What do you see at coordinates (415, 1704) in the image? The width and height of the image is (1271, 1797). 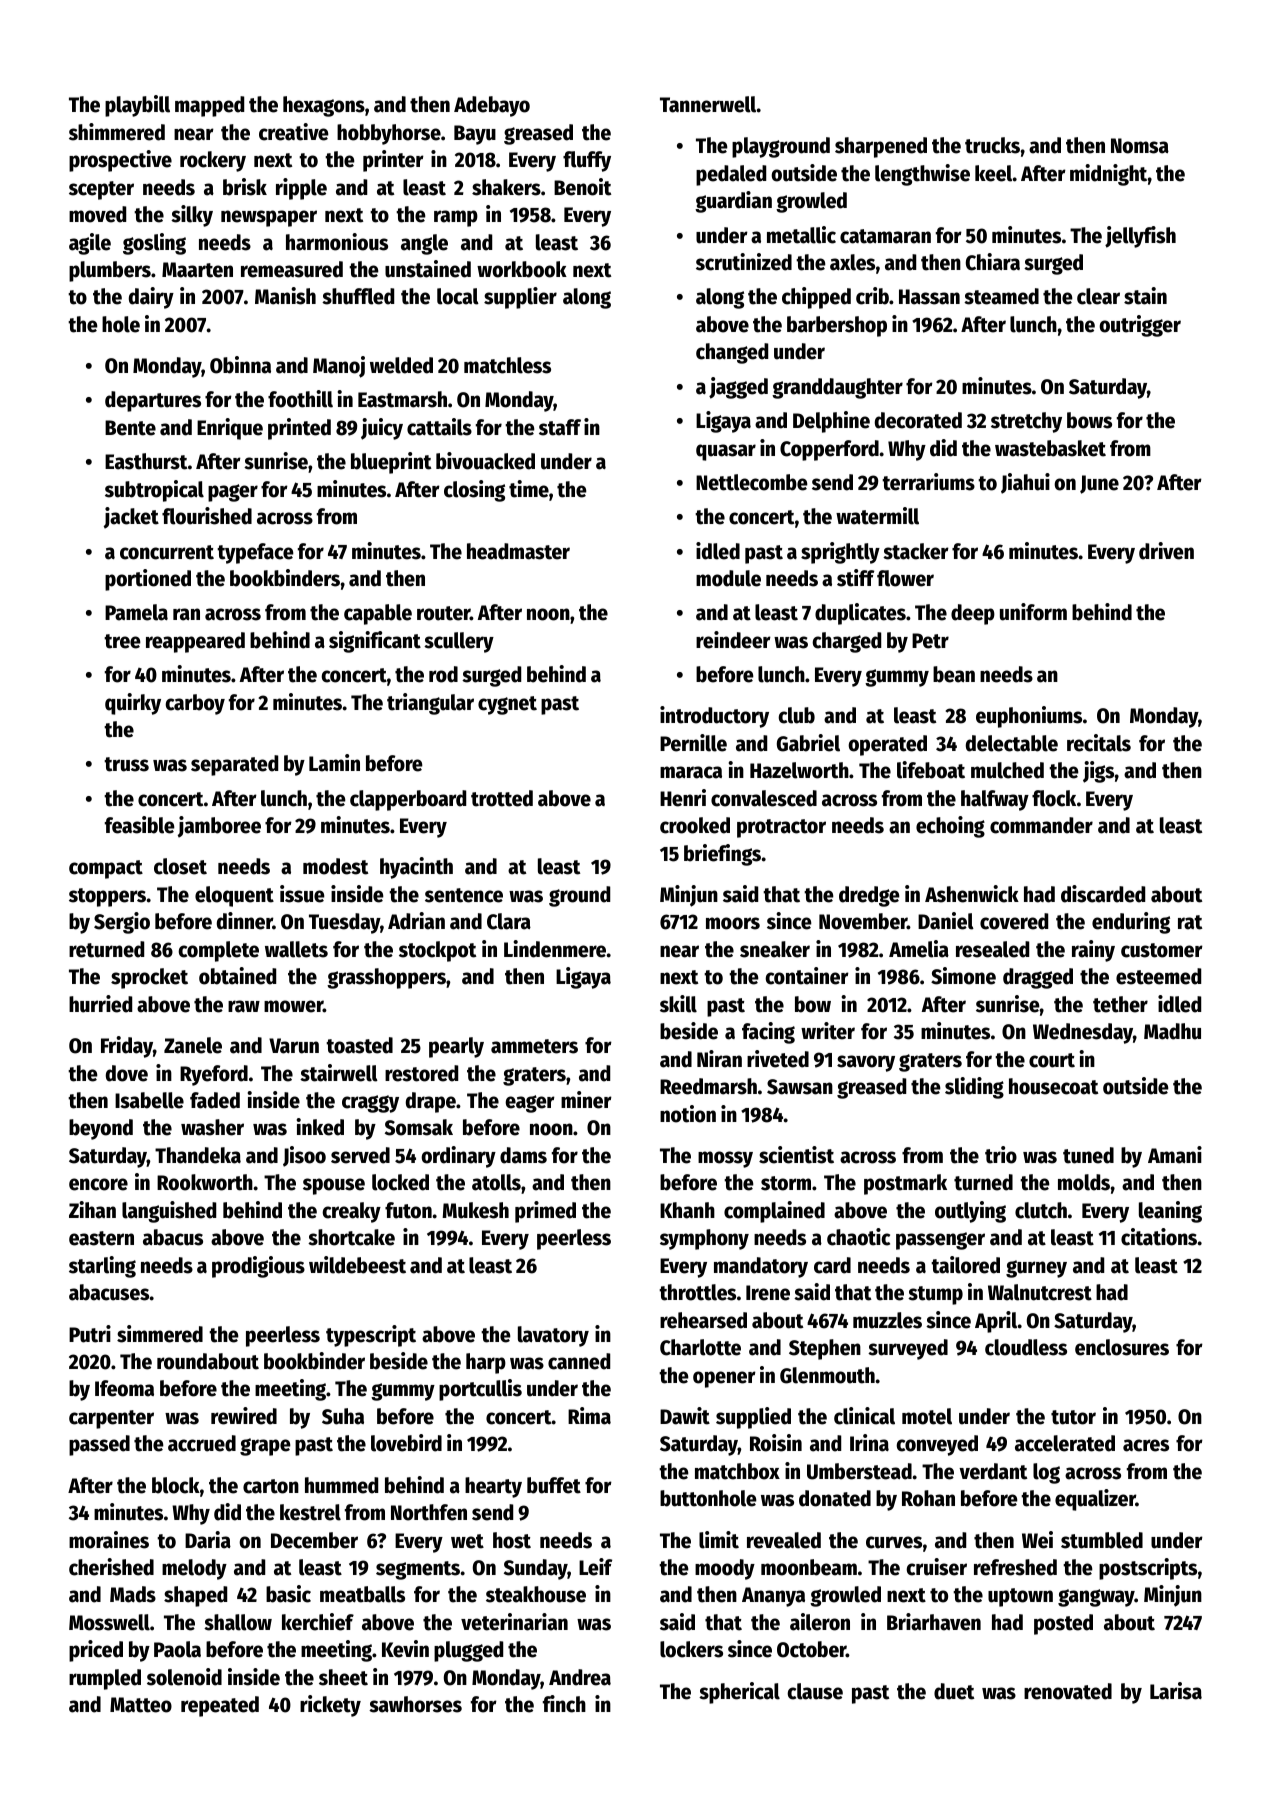 I see `sawhorses` at bounding box center [415, 1704].
